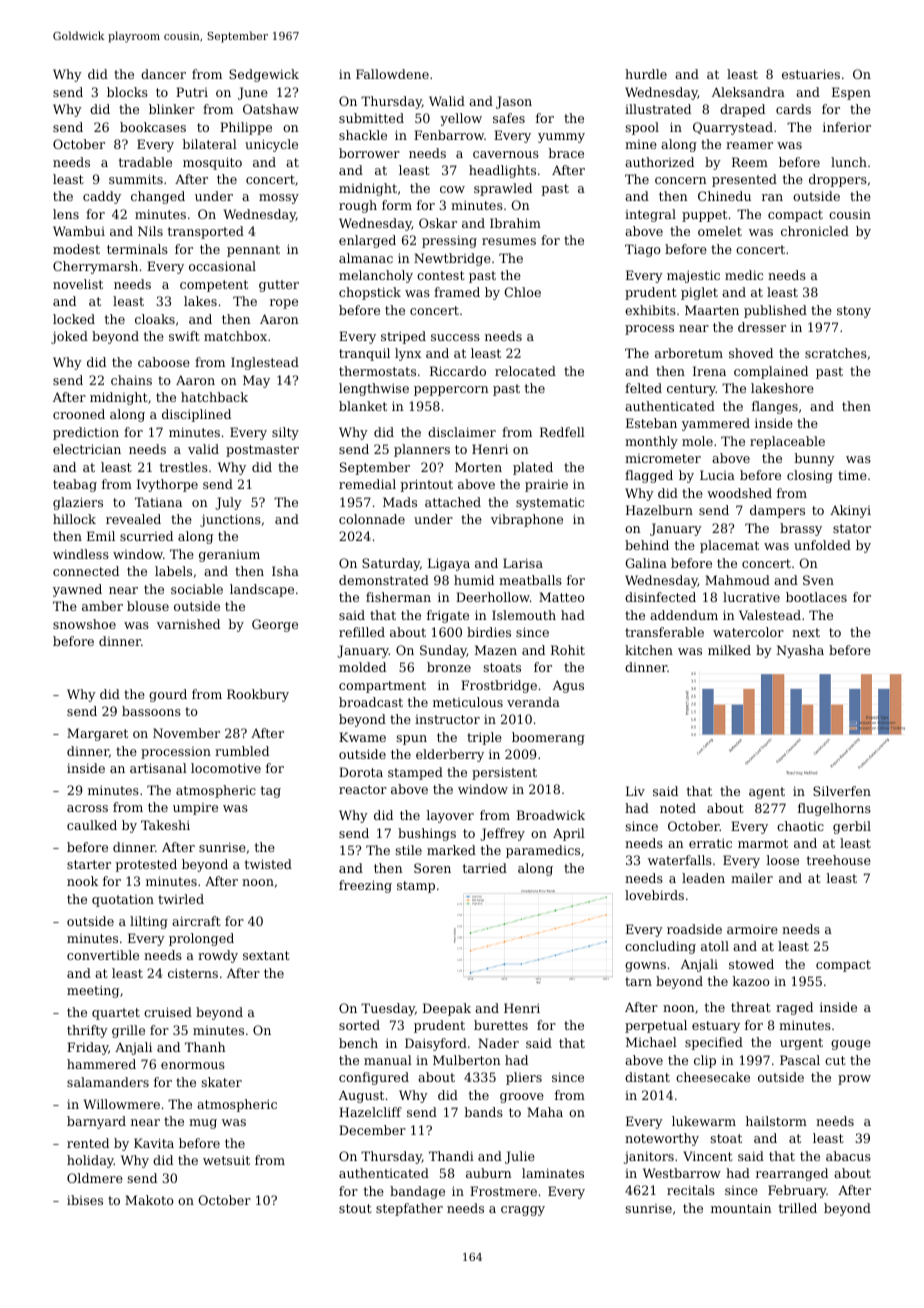 This page has height=1308, width=924. I want to click on Esteban, so click(651, 423).
